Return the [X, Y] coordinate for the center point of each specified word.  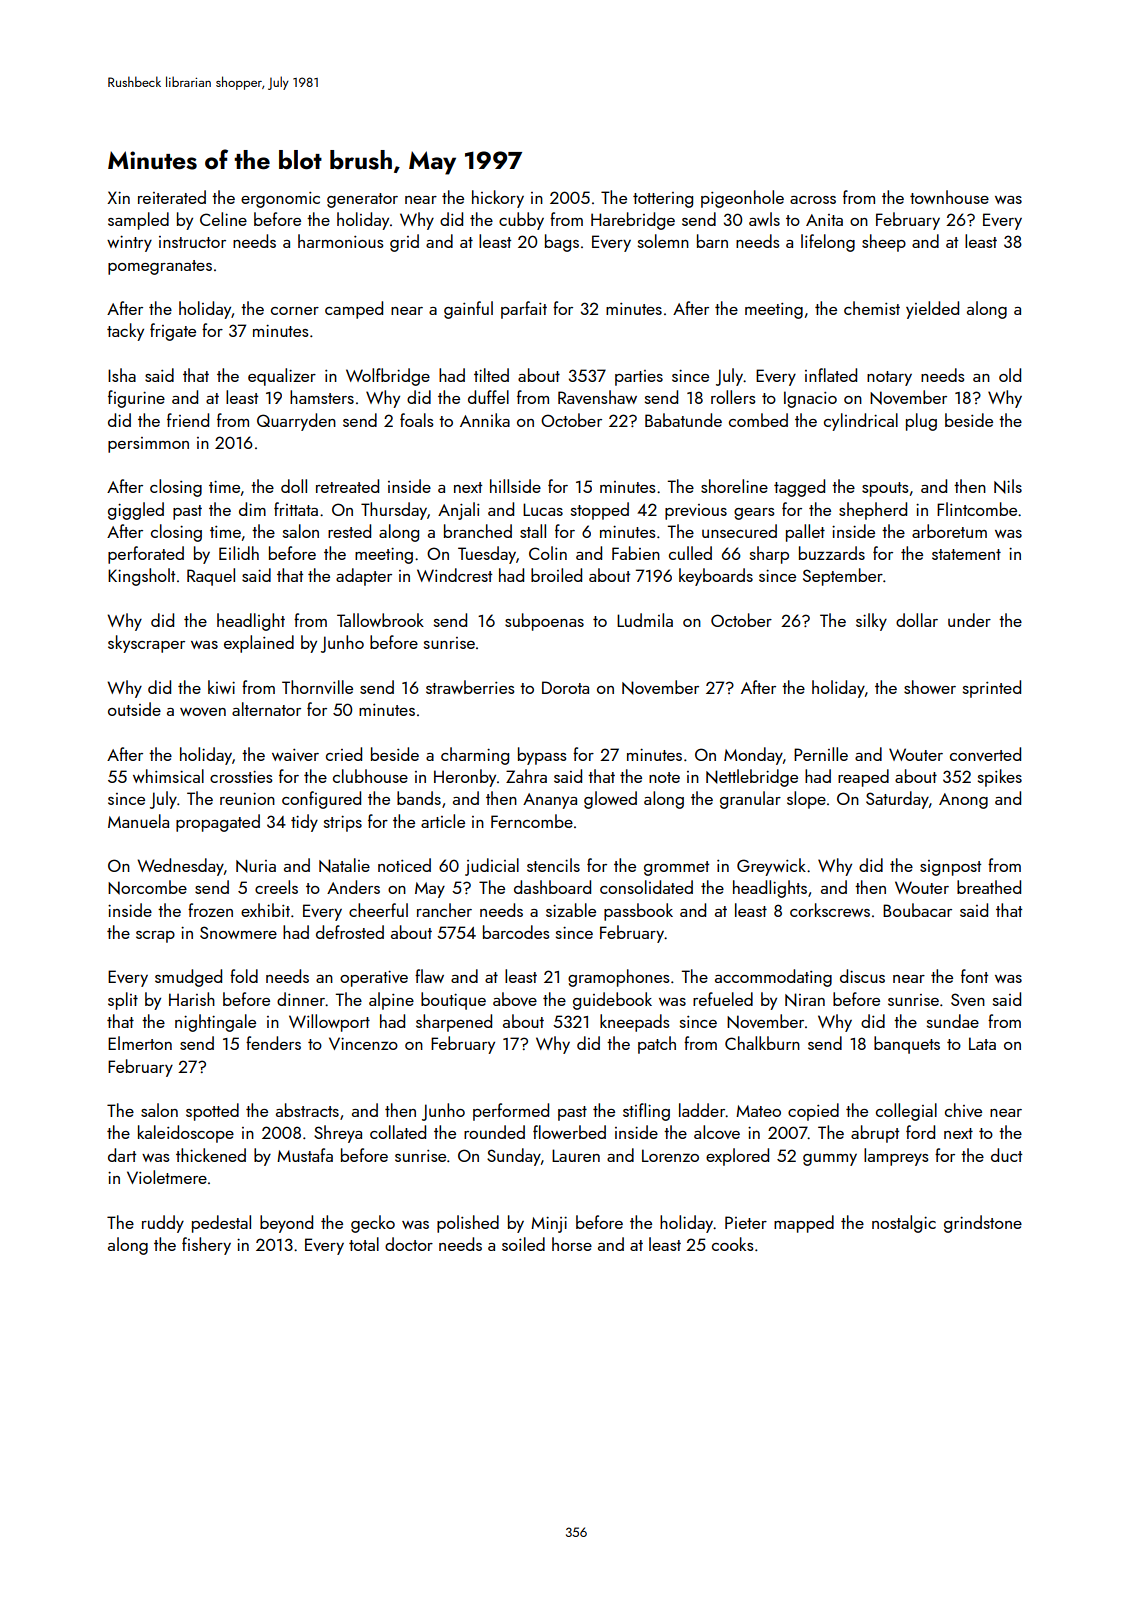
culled [690, 553]
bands [419, 798]
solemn [663, 241]
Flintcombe [977, 509]
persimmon [148, 445]
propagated [218, 823]
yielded [932, 310]
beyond [286, 1224]
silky [871, 622]
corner [295, 311]
